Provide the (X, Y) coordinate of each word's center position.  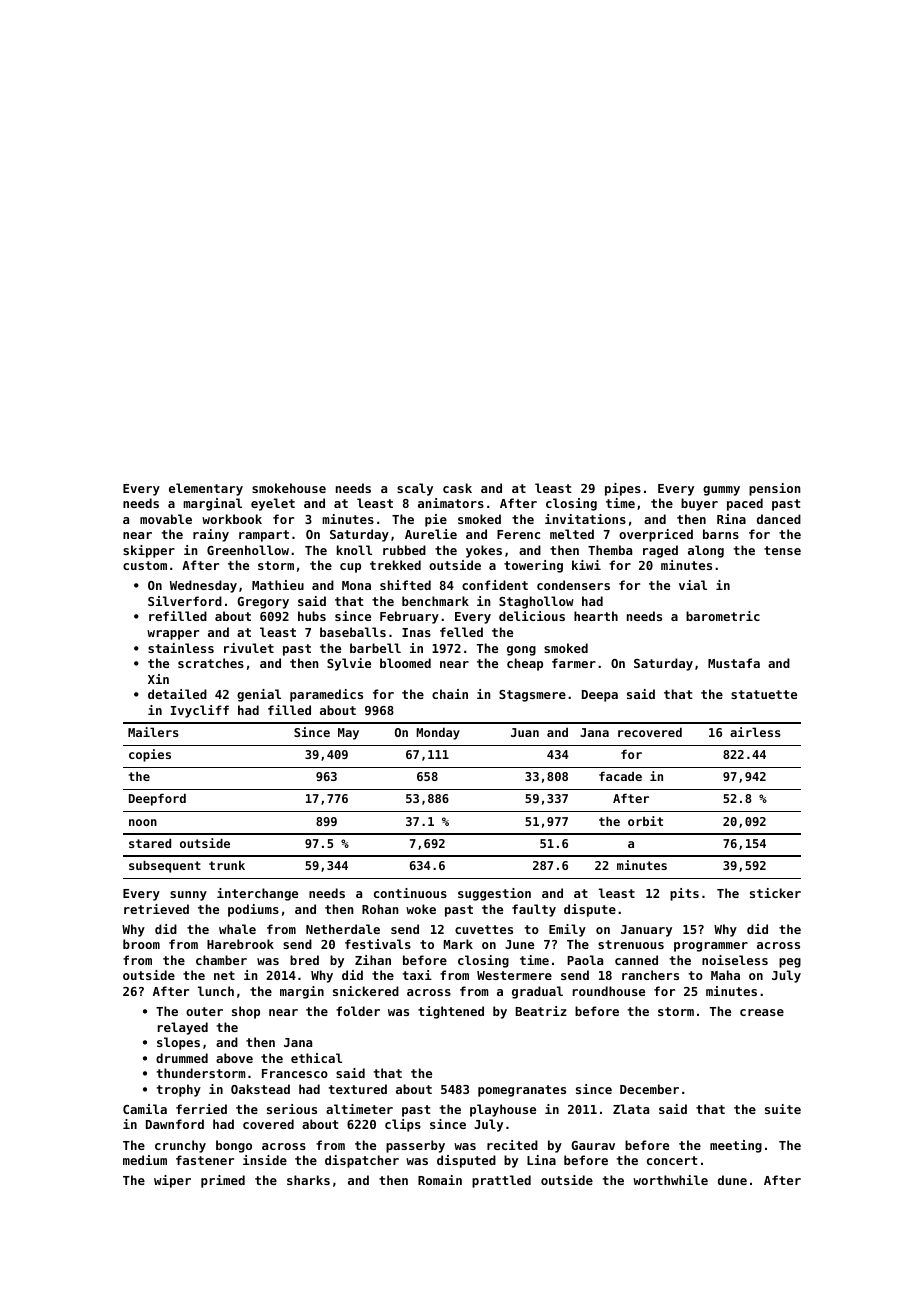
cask (457, 488)
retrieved (156, 909)
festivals (378, 944)
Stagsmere (532, 696)
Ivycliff (200, 711)
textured (357, 1089)
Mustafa (734, 663)
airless (755, 732)
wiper (172, 1181)
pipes (623, 489)
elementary (206, 489)
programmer (711, 947)
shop (246, 1012)
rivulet (249, 648)
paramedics (326, 695)
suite (783, 1109)
